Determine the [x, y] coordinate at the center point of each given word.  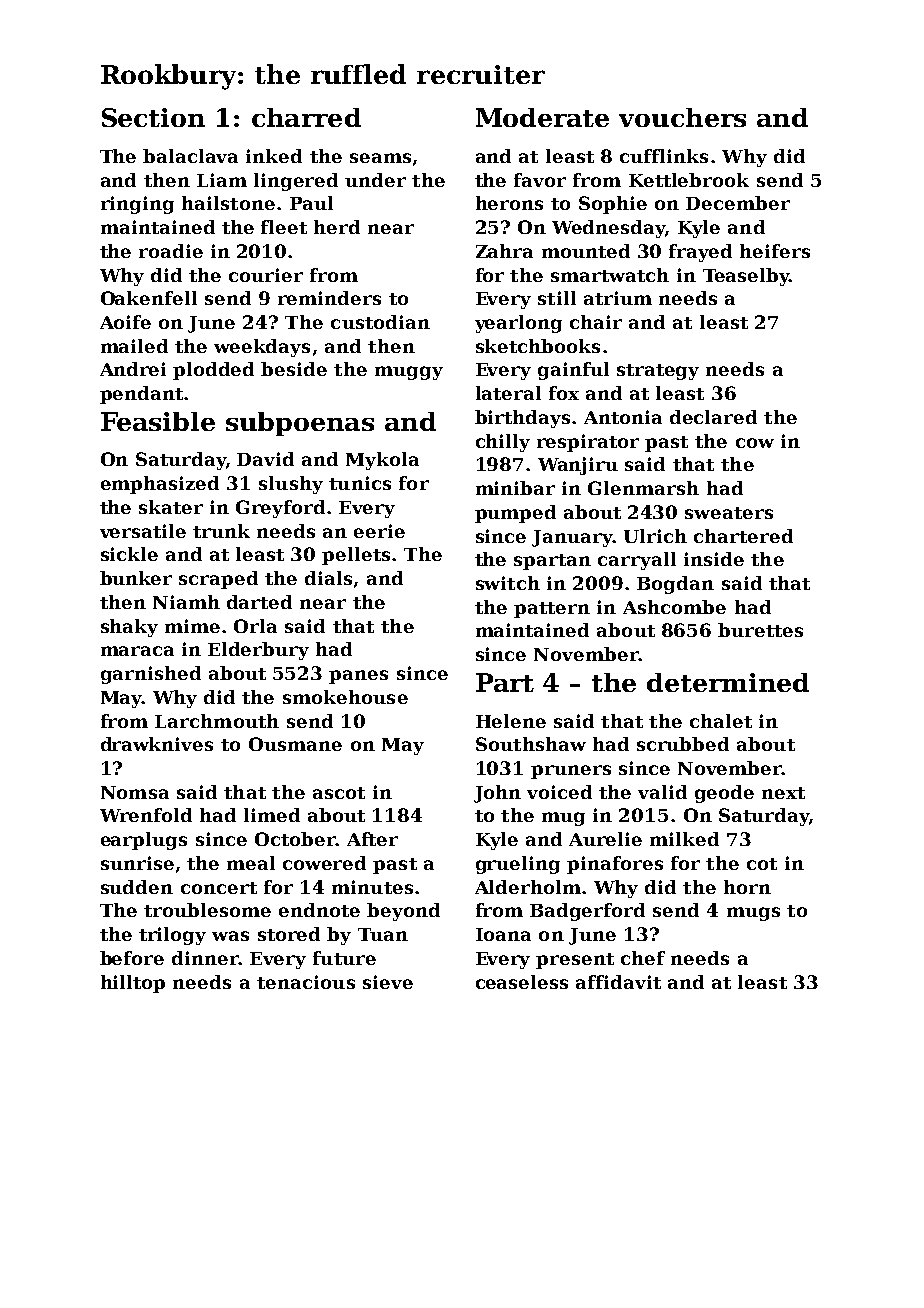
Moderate [542, 117]
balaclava [190, 156]
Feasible [158, 421]
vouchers [682, 117]
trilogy [172, 936]
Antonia [623, 417]
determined [728, 682]
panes [358, 677]
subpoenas [300, 424]
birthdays [522, 419]
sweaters [729, 513]
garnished [151, 675]
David [265, 459]
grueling [518, 865]
